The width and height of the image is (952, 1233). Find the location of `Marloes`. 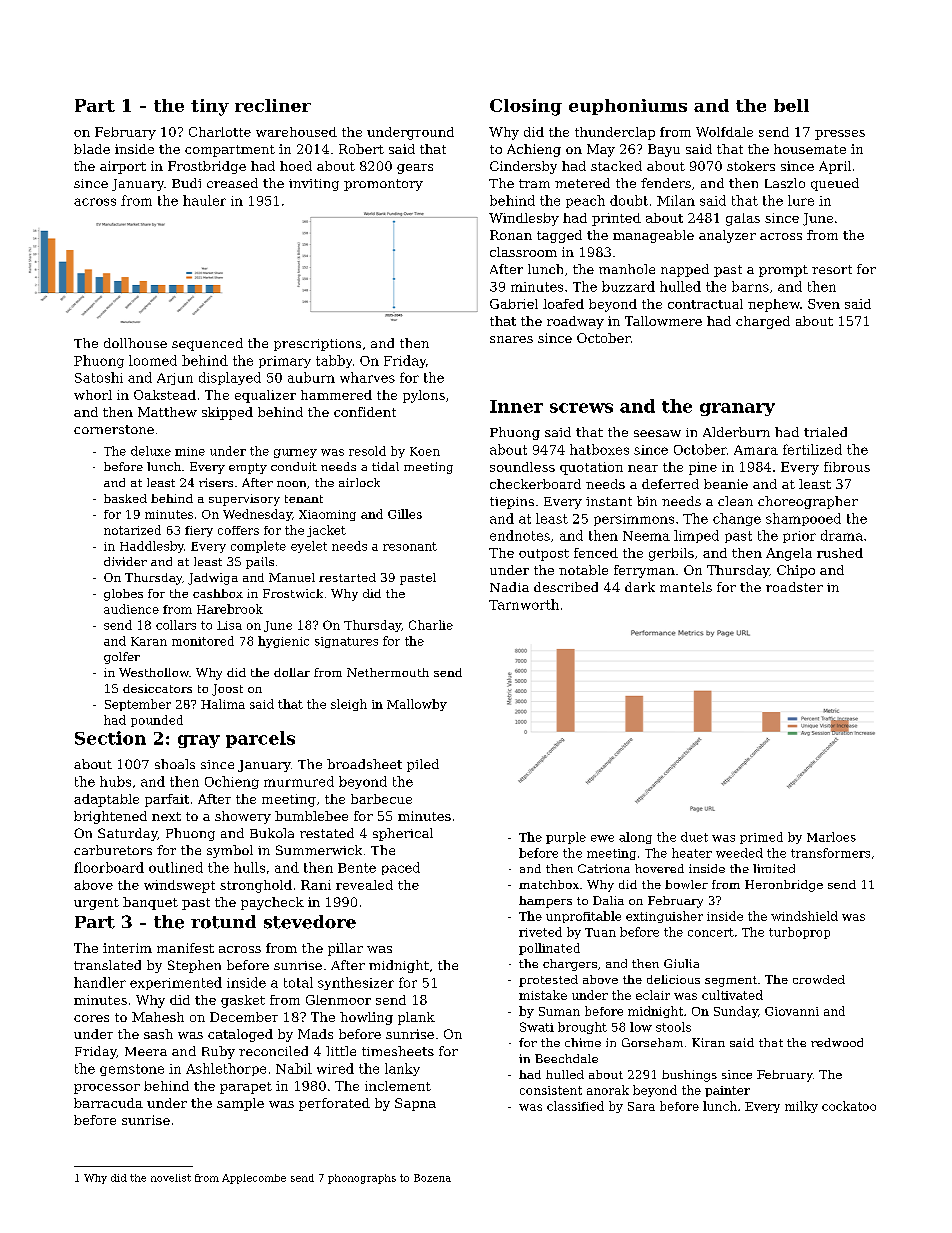

Marloes is located at coordinates (831, 837).
